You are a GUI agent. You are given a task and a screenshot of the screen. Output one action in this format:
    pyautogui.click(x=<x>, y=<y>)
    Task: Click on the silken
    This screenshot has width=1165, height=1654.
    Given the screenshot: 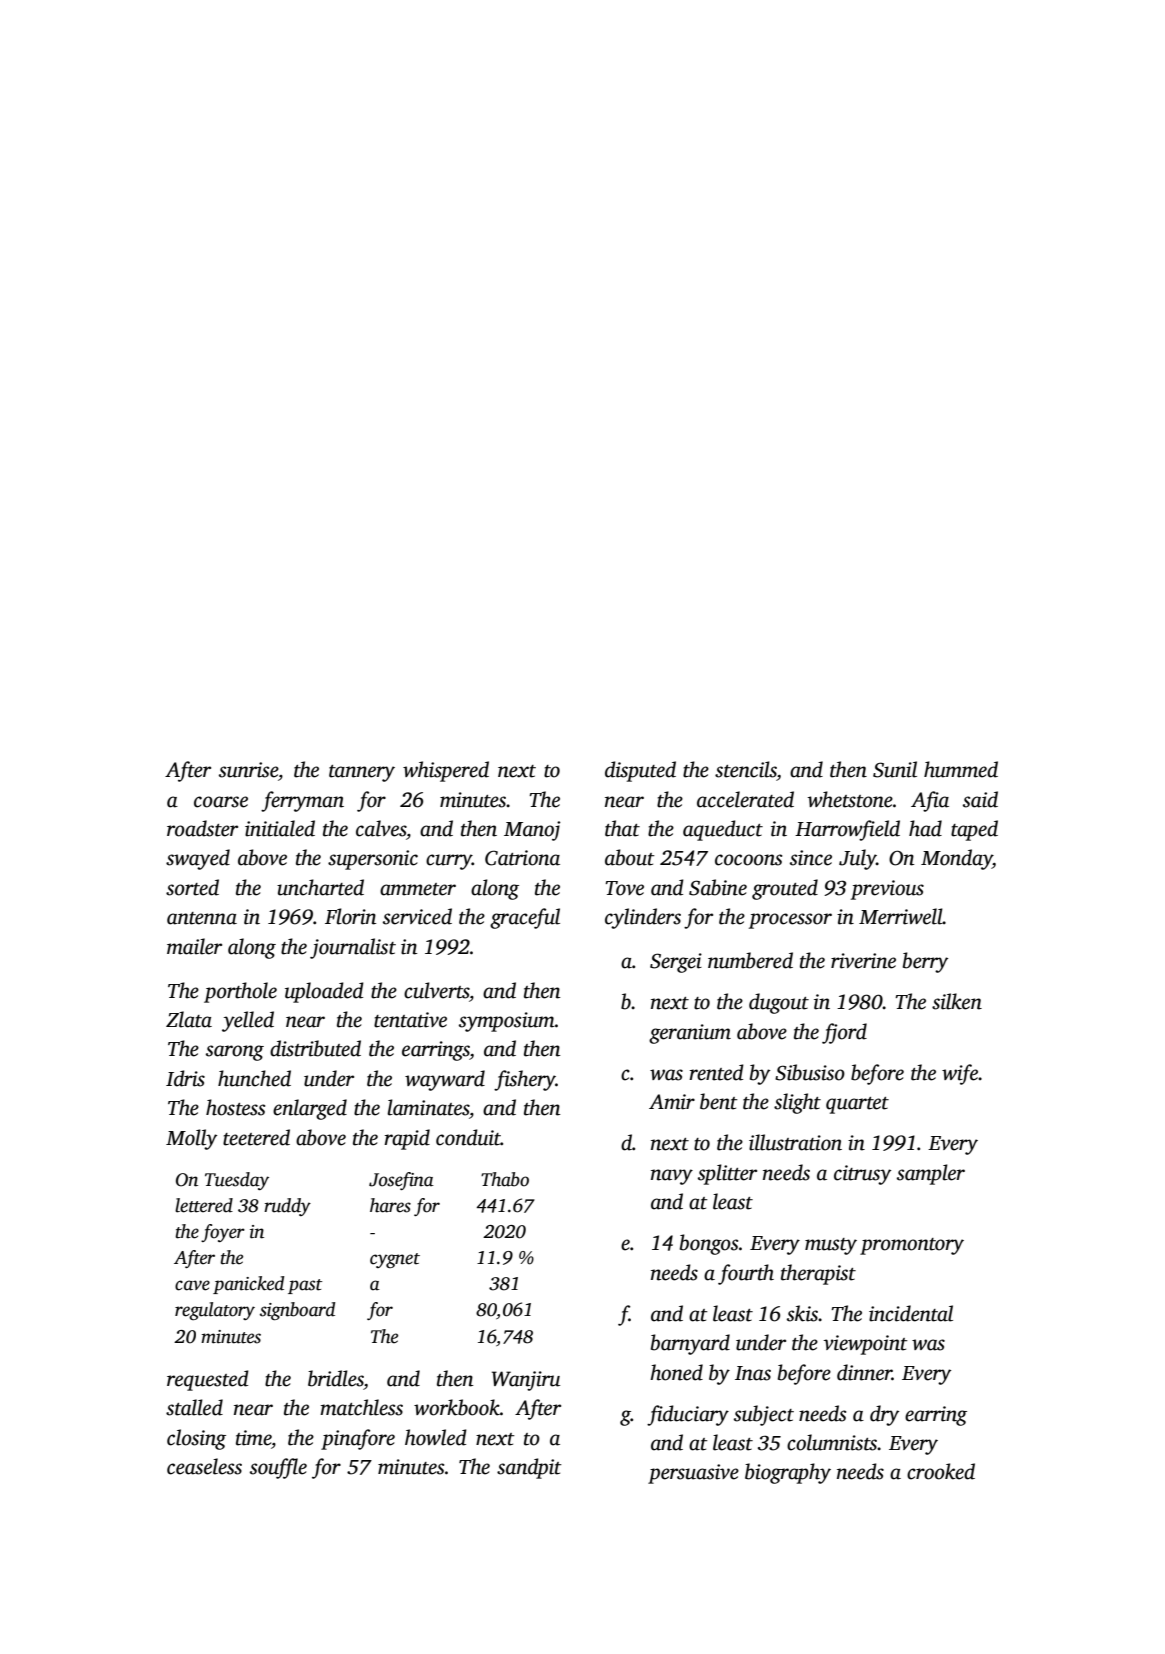 What is the action you would take?
    pyautogui.click(x=957, y=1001)
